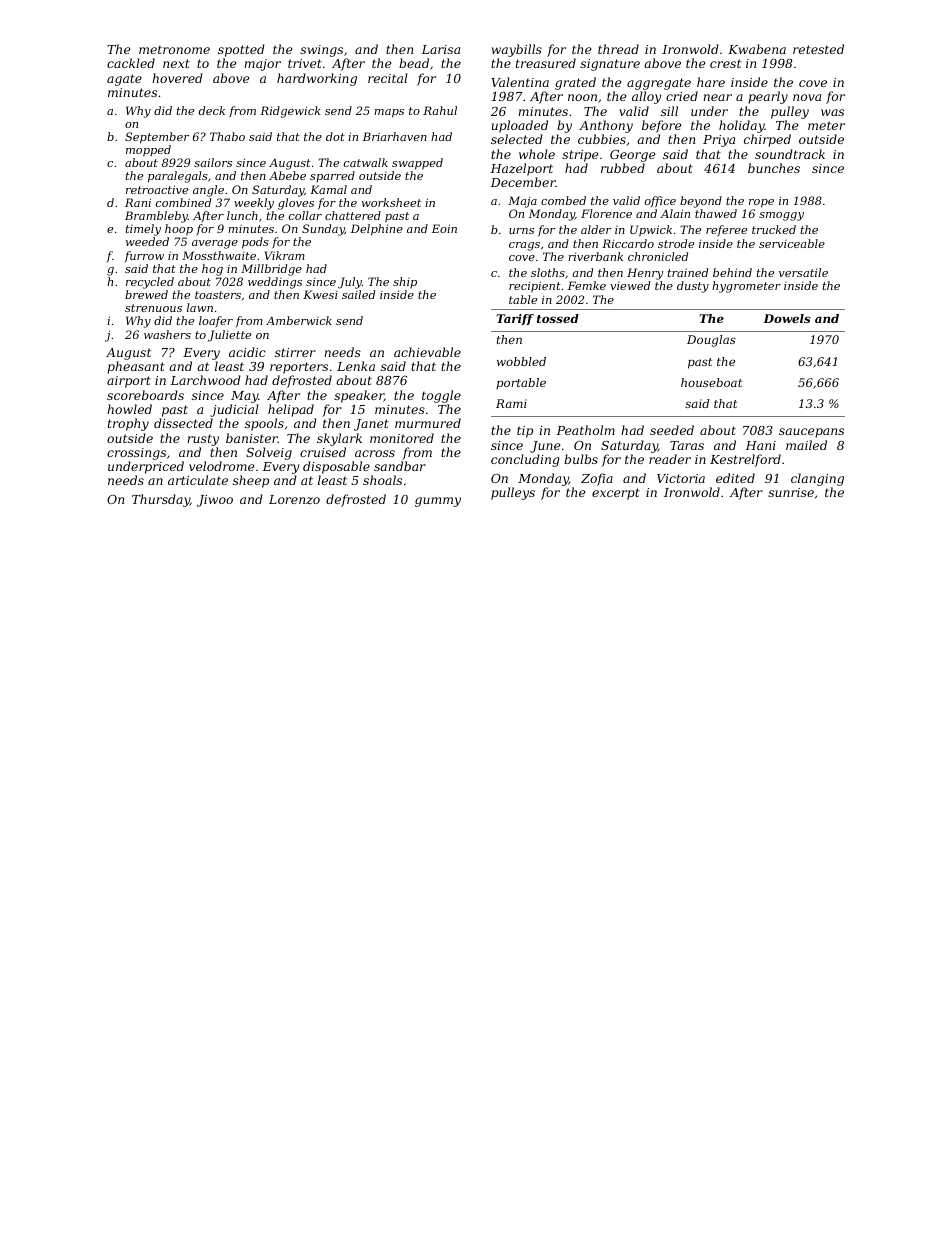  Describe the element at coordinates (440, 49) in the image. I see `Larisa` at that location.
